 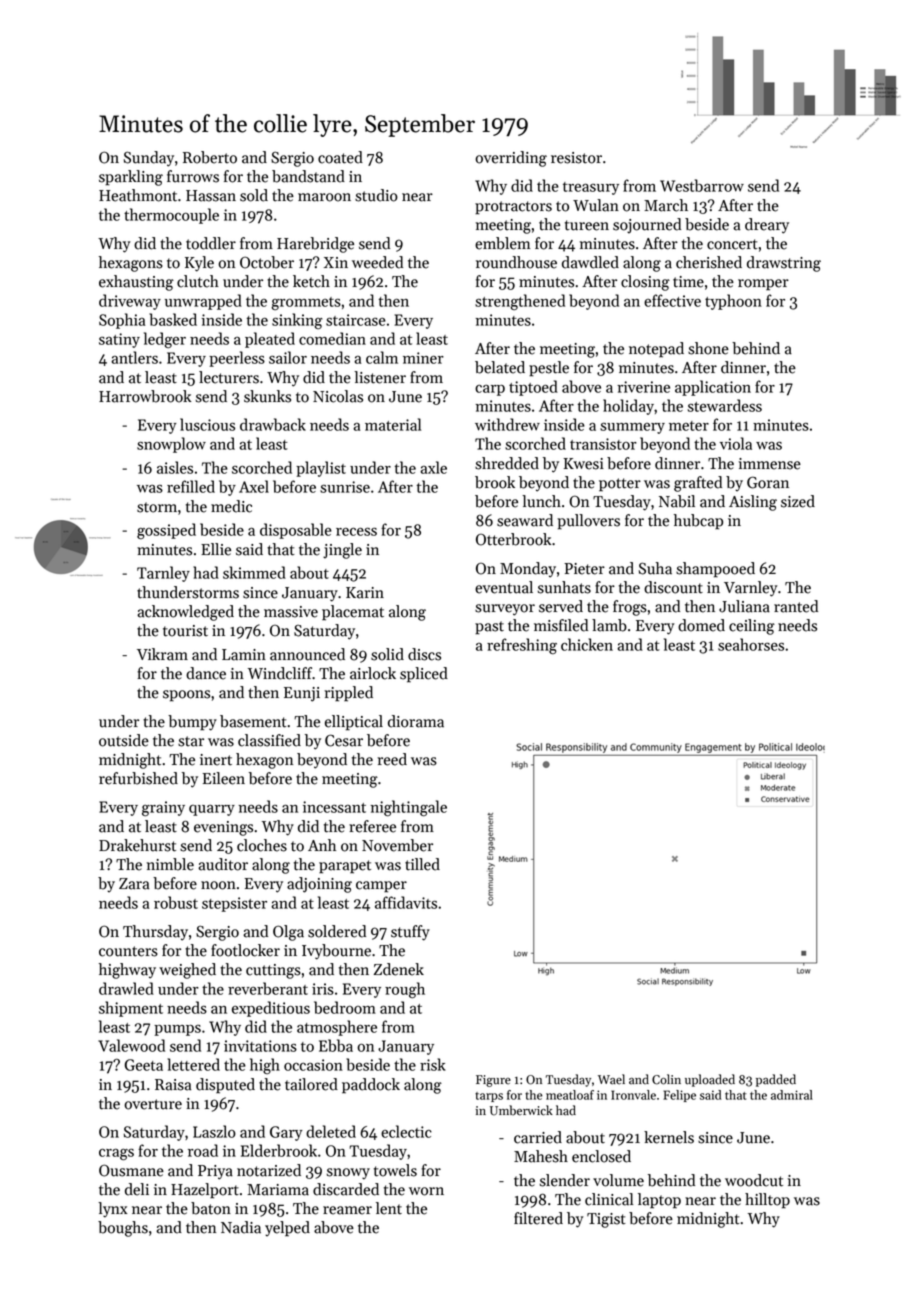 What do you see at coordinates (254, 486) in the image?
I see `Axel` at bounding box center [254, 486].
